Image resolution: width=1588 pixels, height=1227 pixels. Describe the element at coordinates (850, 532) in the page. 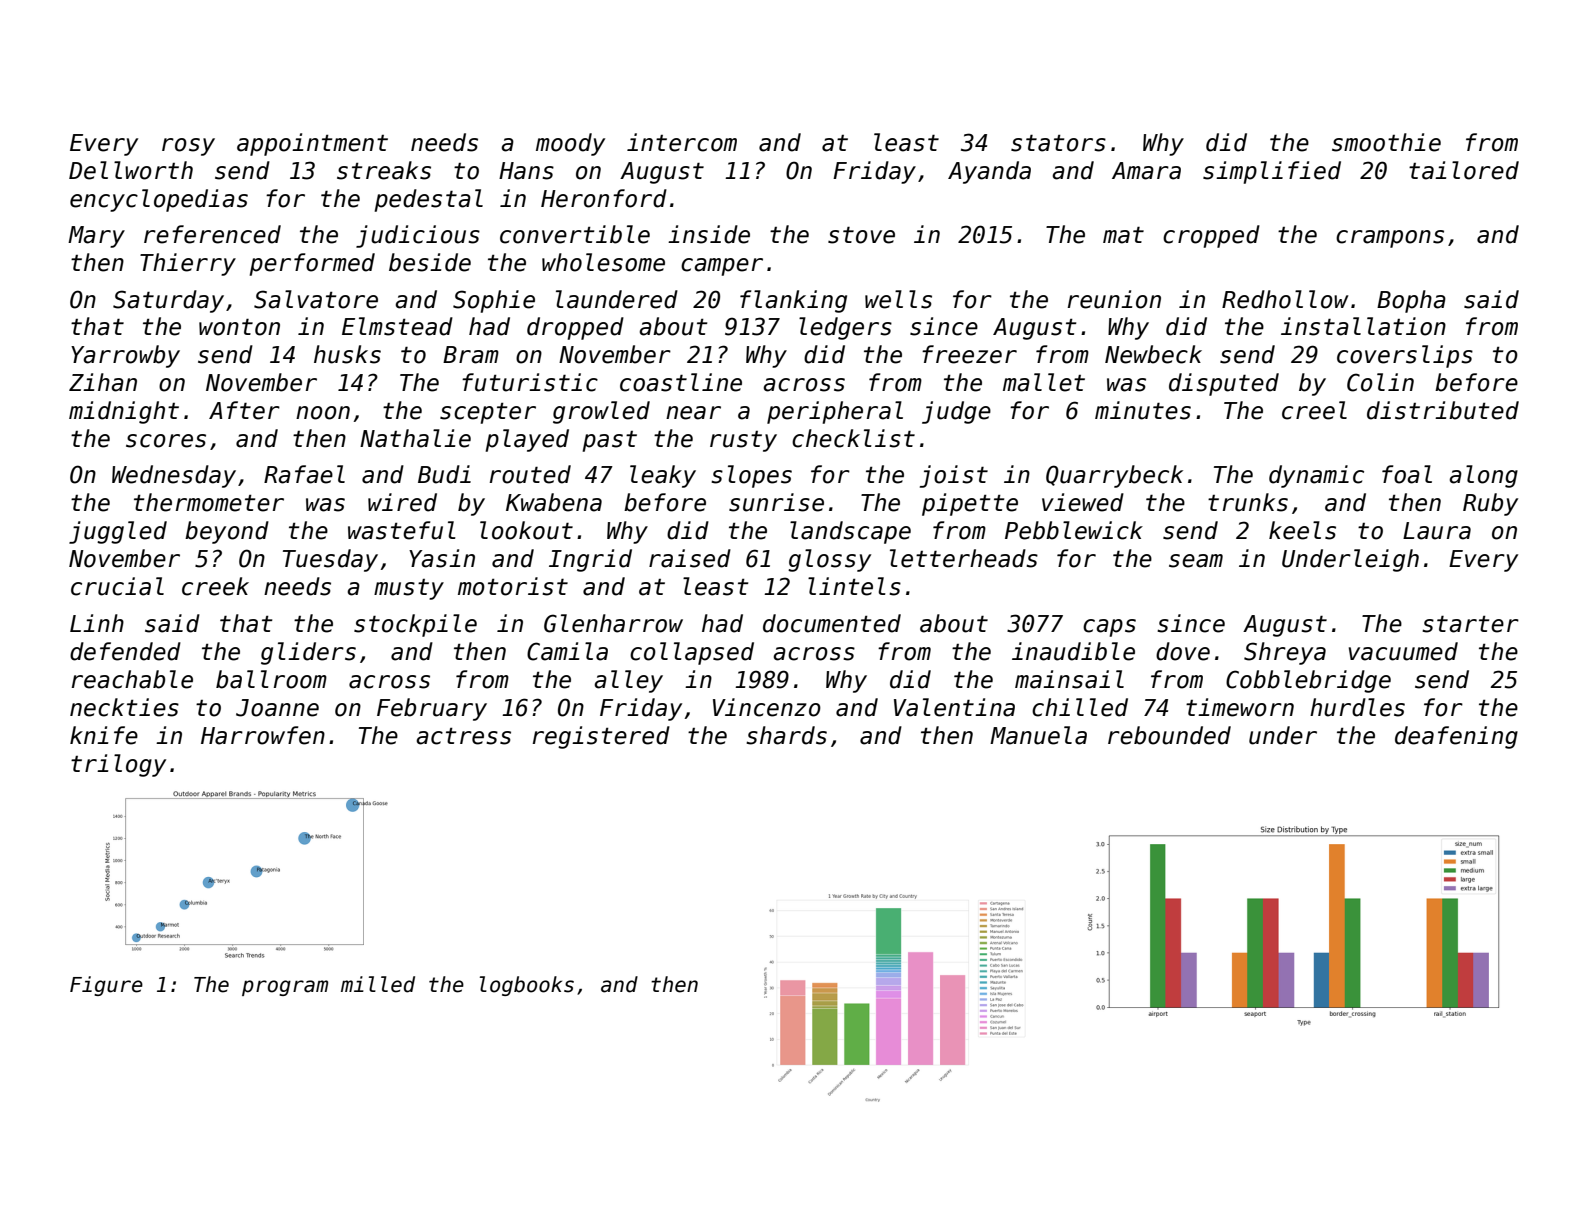

I see `landscape` at that location.
